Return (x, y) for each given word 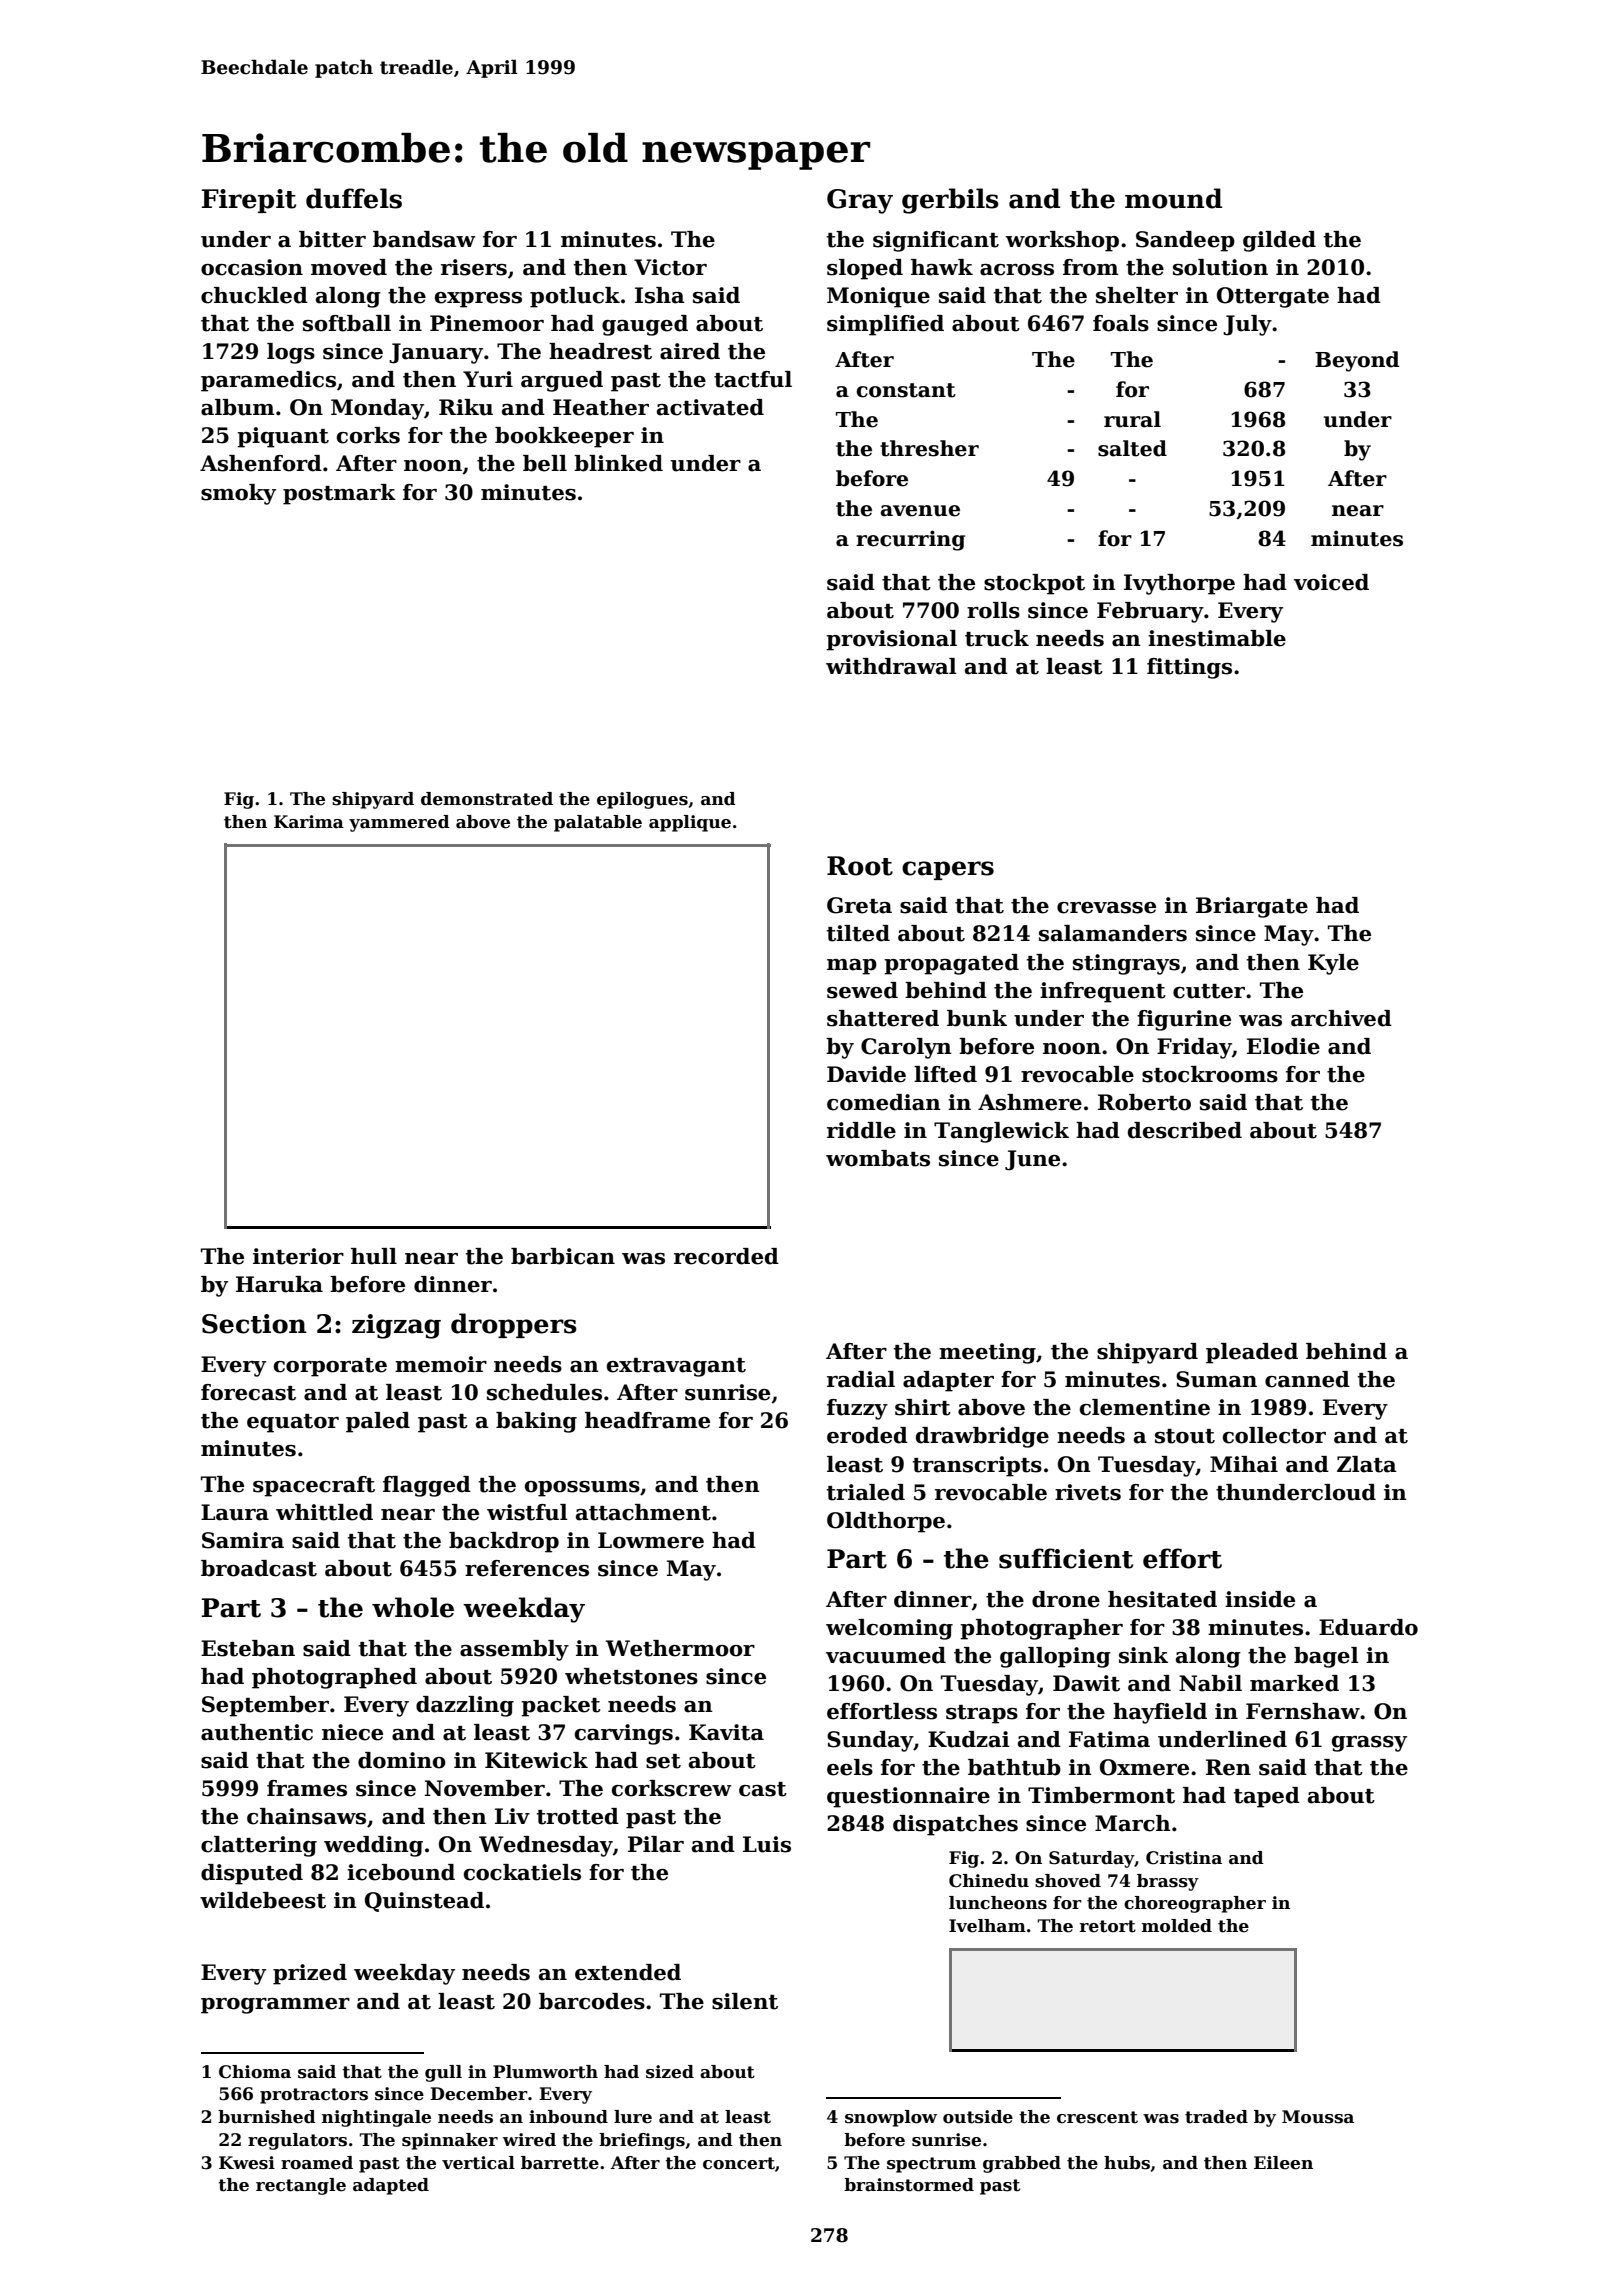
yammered (399, 823)
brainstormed (909, 2185)
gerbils (950, 201)
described (1185, 1130)
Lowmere (651, 1540)
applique (690, 823)
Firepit (249, 201)
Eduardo (1368, 1627)
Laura (235, 1512)
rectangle (301, 2186)
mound (1173, 198)
